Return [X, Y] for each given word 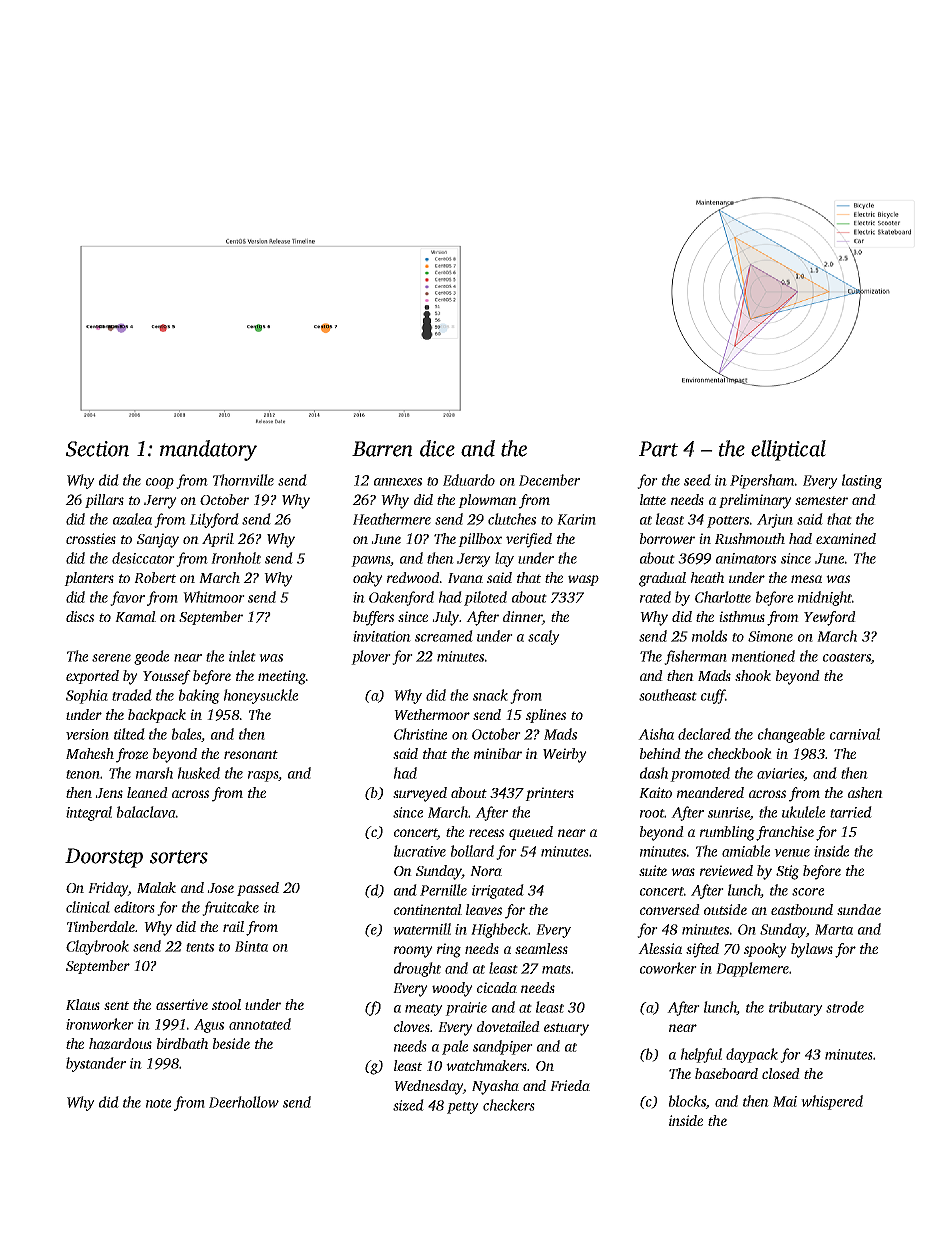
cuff [713, 696]
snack [490, 695]
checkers [509, 1105]
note [158, 1103]
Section [97, 449]
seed [697, 480]
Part [658, 449]
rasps [263, 776]
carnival [855, 734]
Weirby [565, 755]
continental [428, 909]
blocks [687, 1102]
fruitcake [230, 908]
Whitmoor [214, 597]
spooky [765, 950]
